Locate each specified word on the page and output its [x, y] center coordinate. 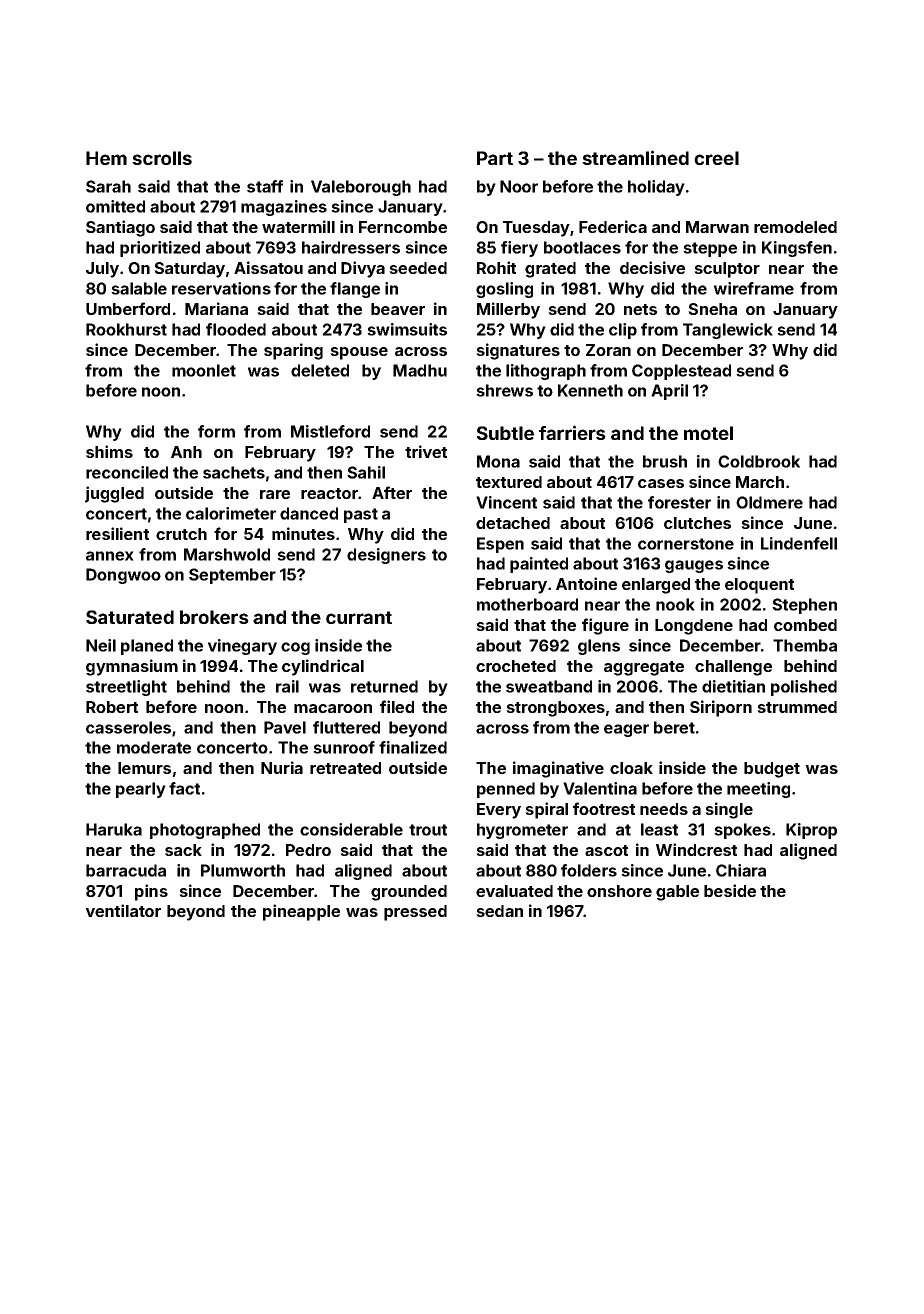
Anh [186, 452]
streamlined [635, 157]
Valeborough [361, 188]
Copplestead [681, 372]
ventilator [123, 910]
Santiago [120, 228]
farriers [572, 432]
